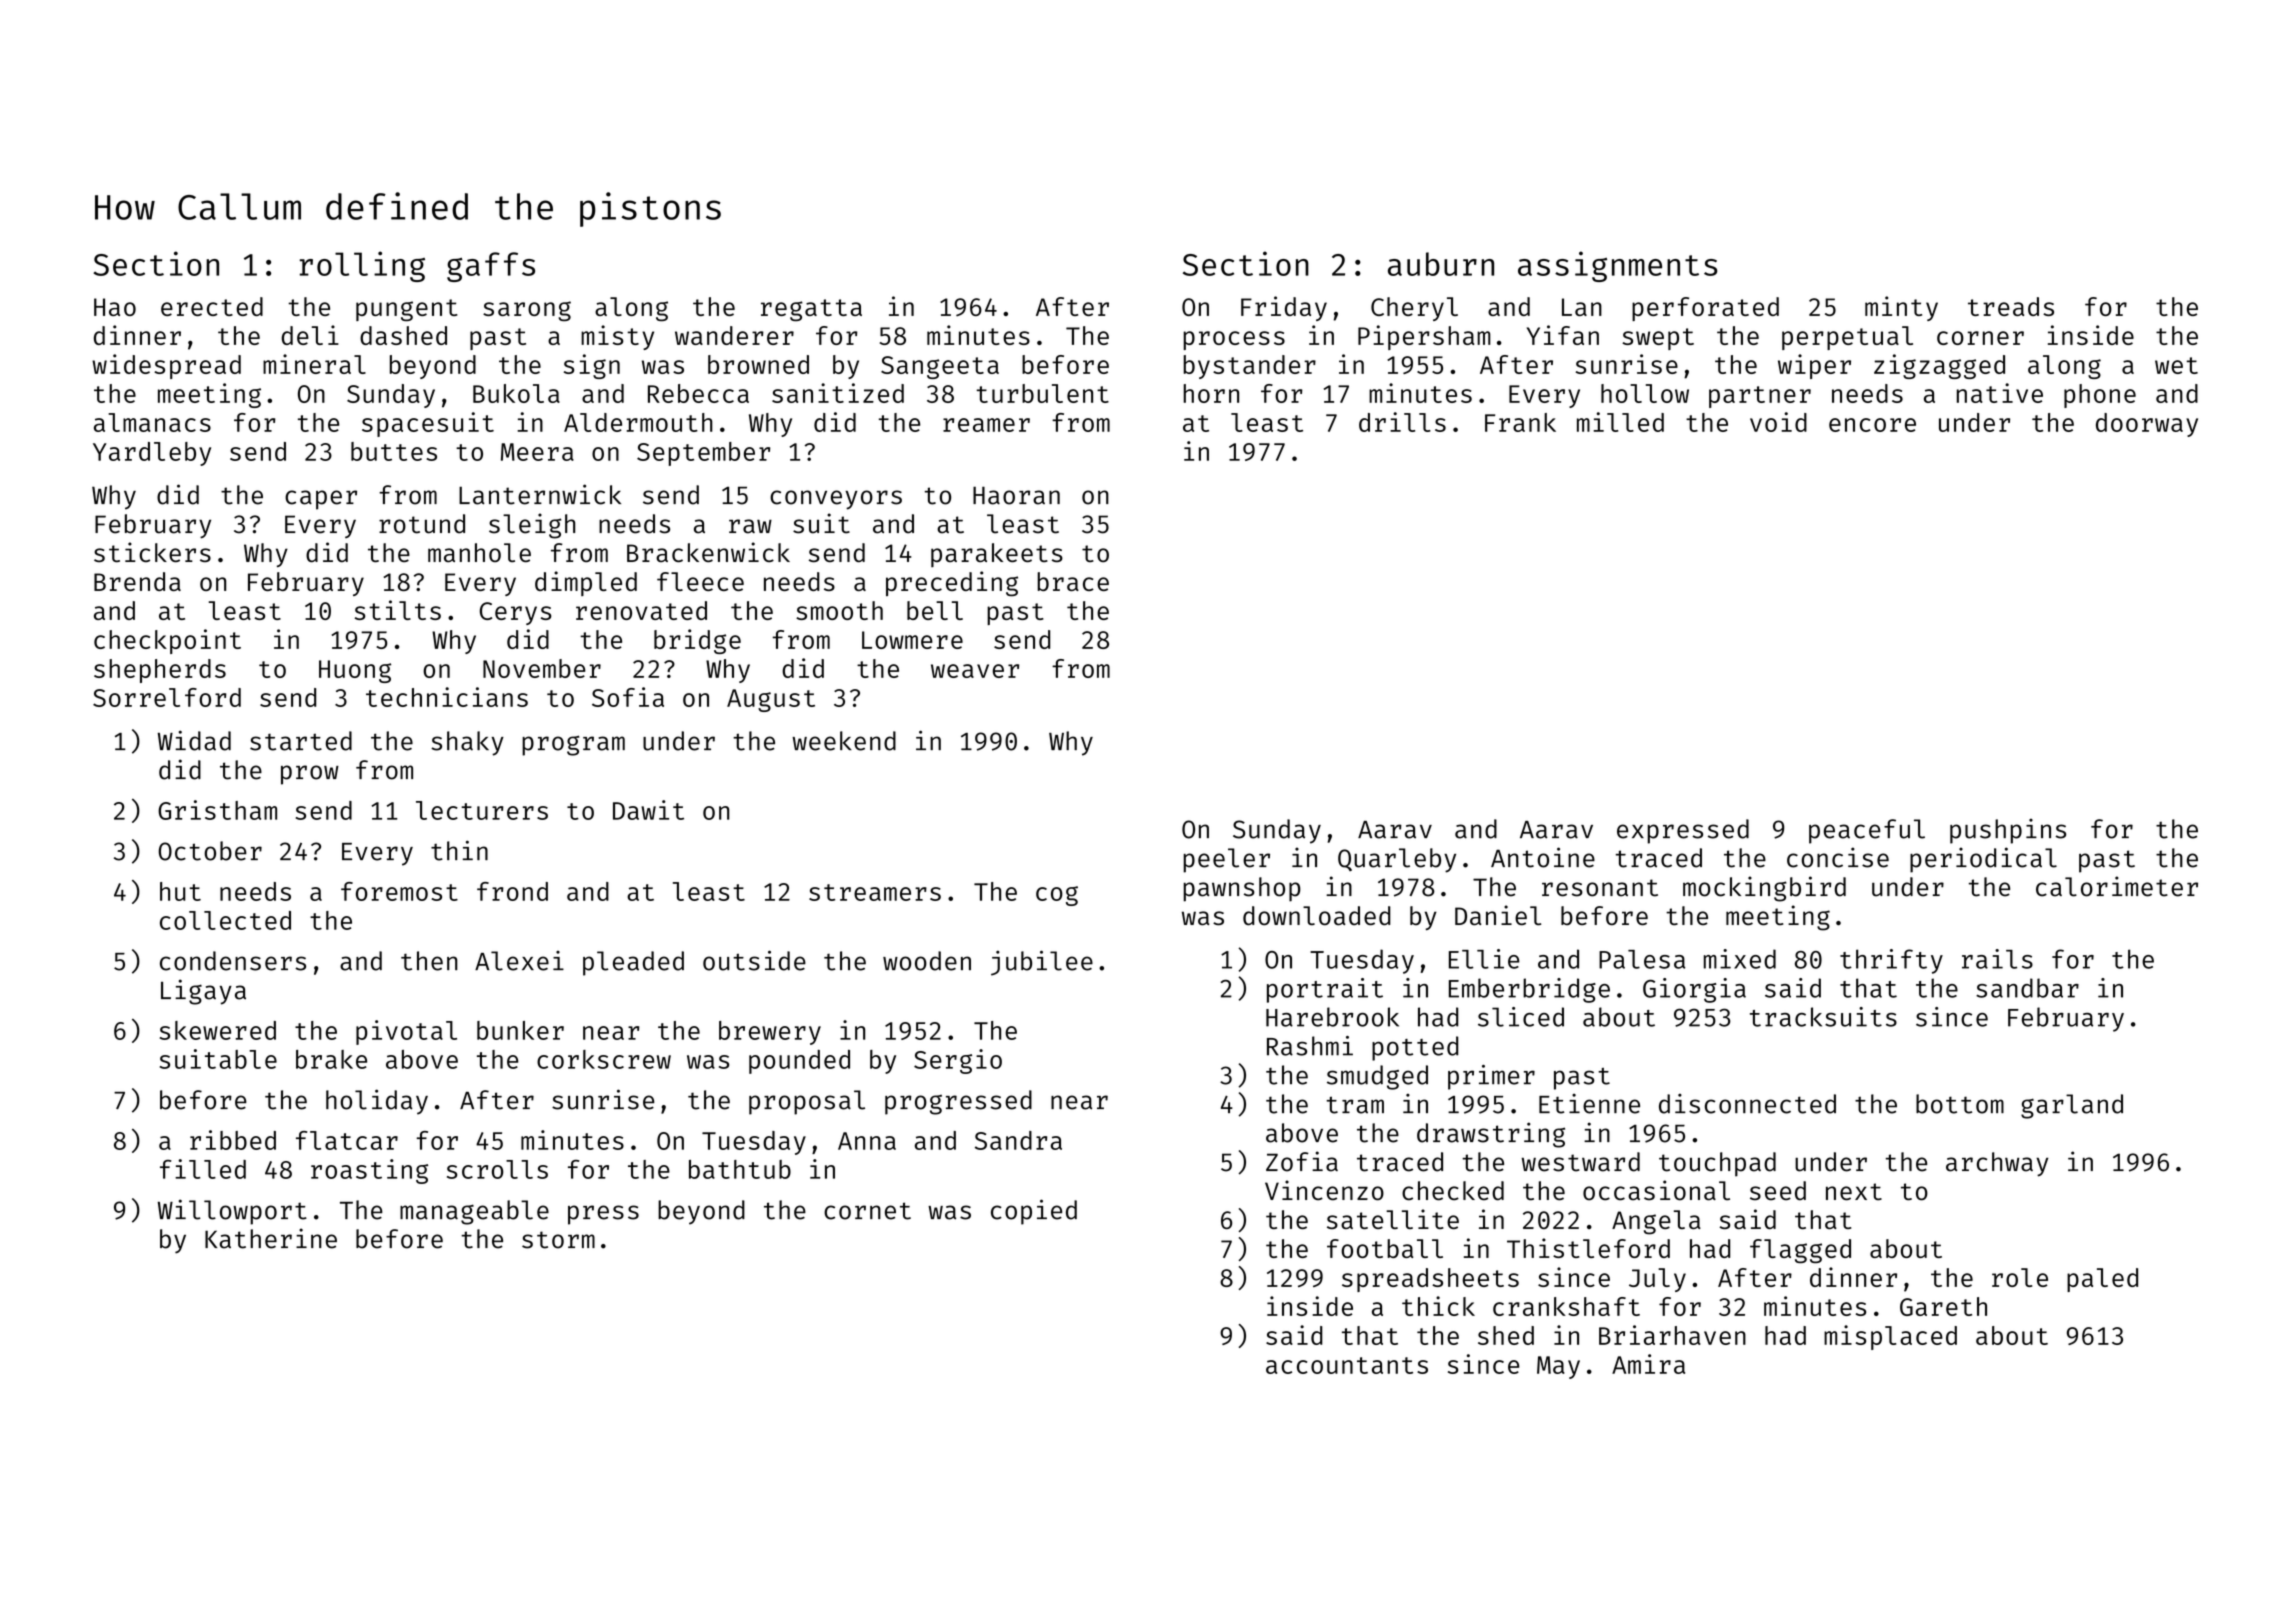  Describe the element at coordinates (811, 310) in the screenshot. I see `regatta` at that location.
